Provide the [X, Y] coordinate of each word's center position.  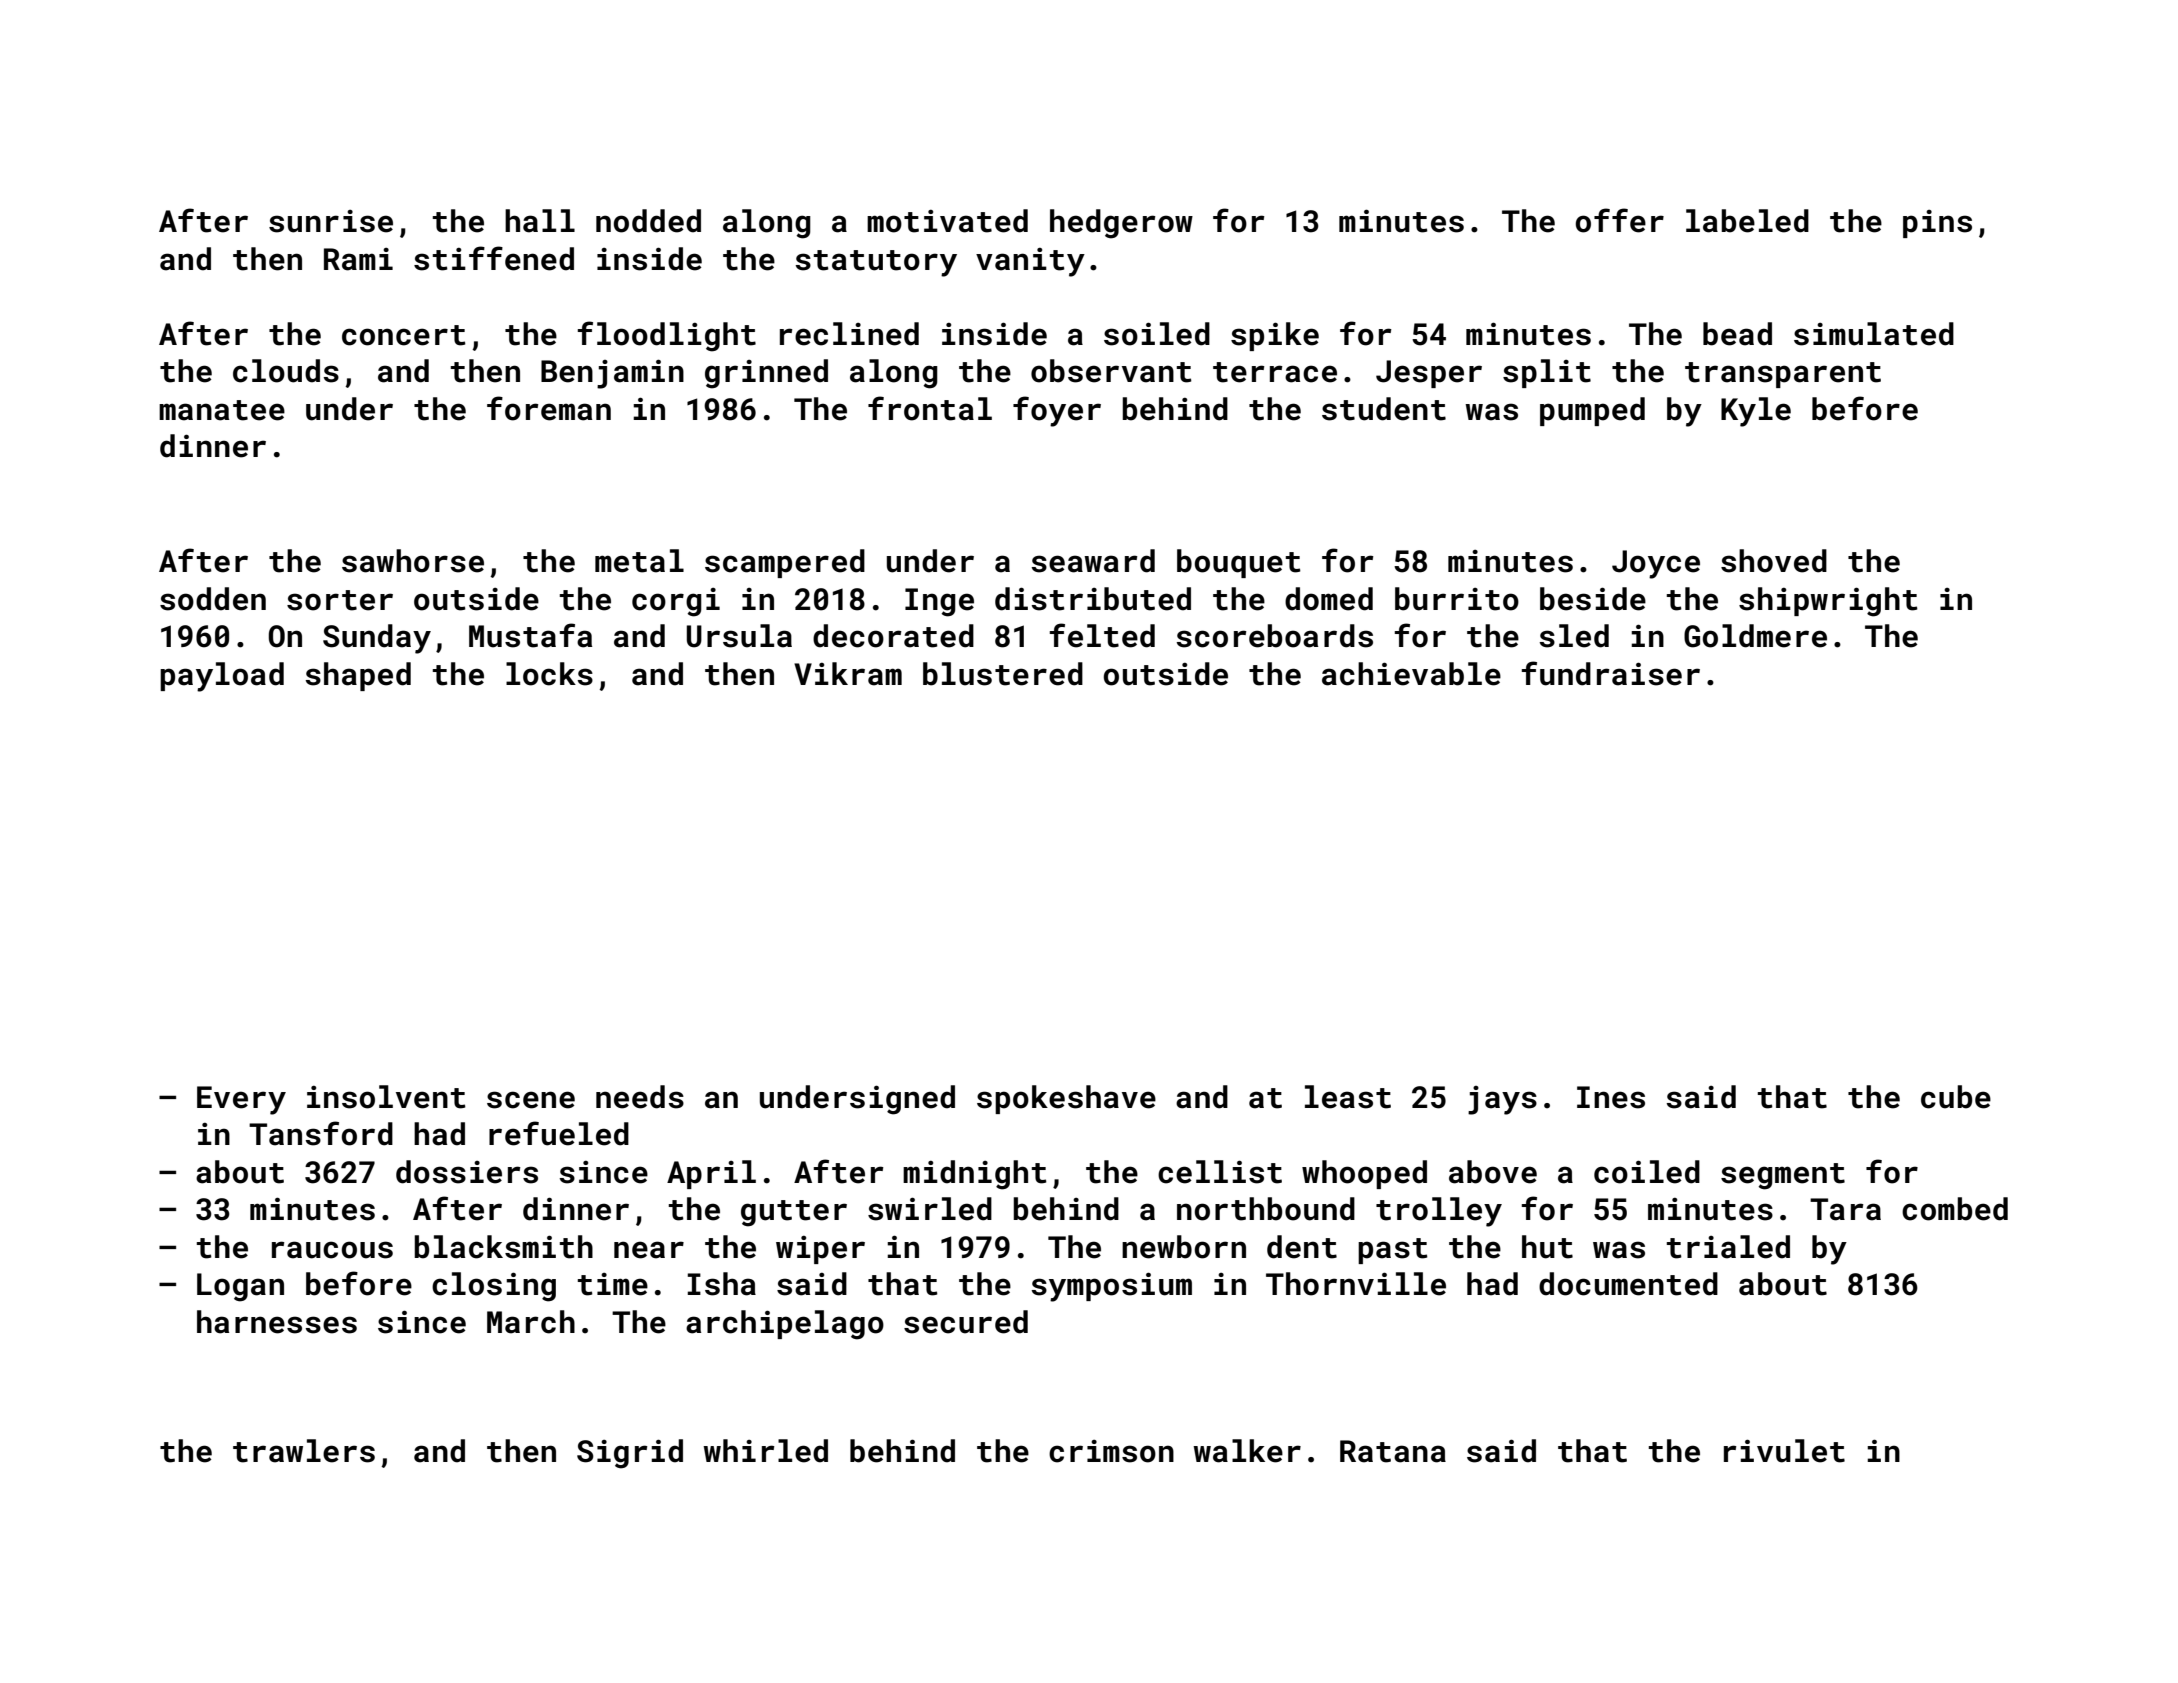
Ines [1611, 1097]
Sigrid [630, 1454]
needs [640, 1097]
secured [966, 1322]
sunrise [331, 221]
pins [1937, 224]
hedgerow [1121, 224]
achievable [1411, 674]
